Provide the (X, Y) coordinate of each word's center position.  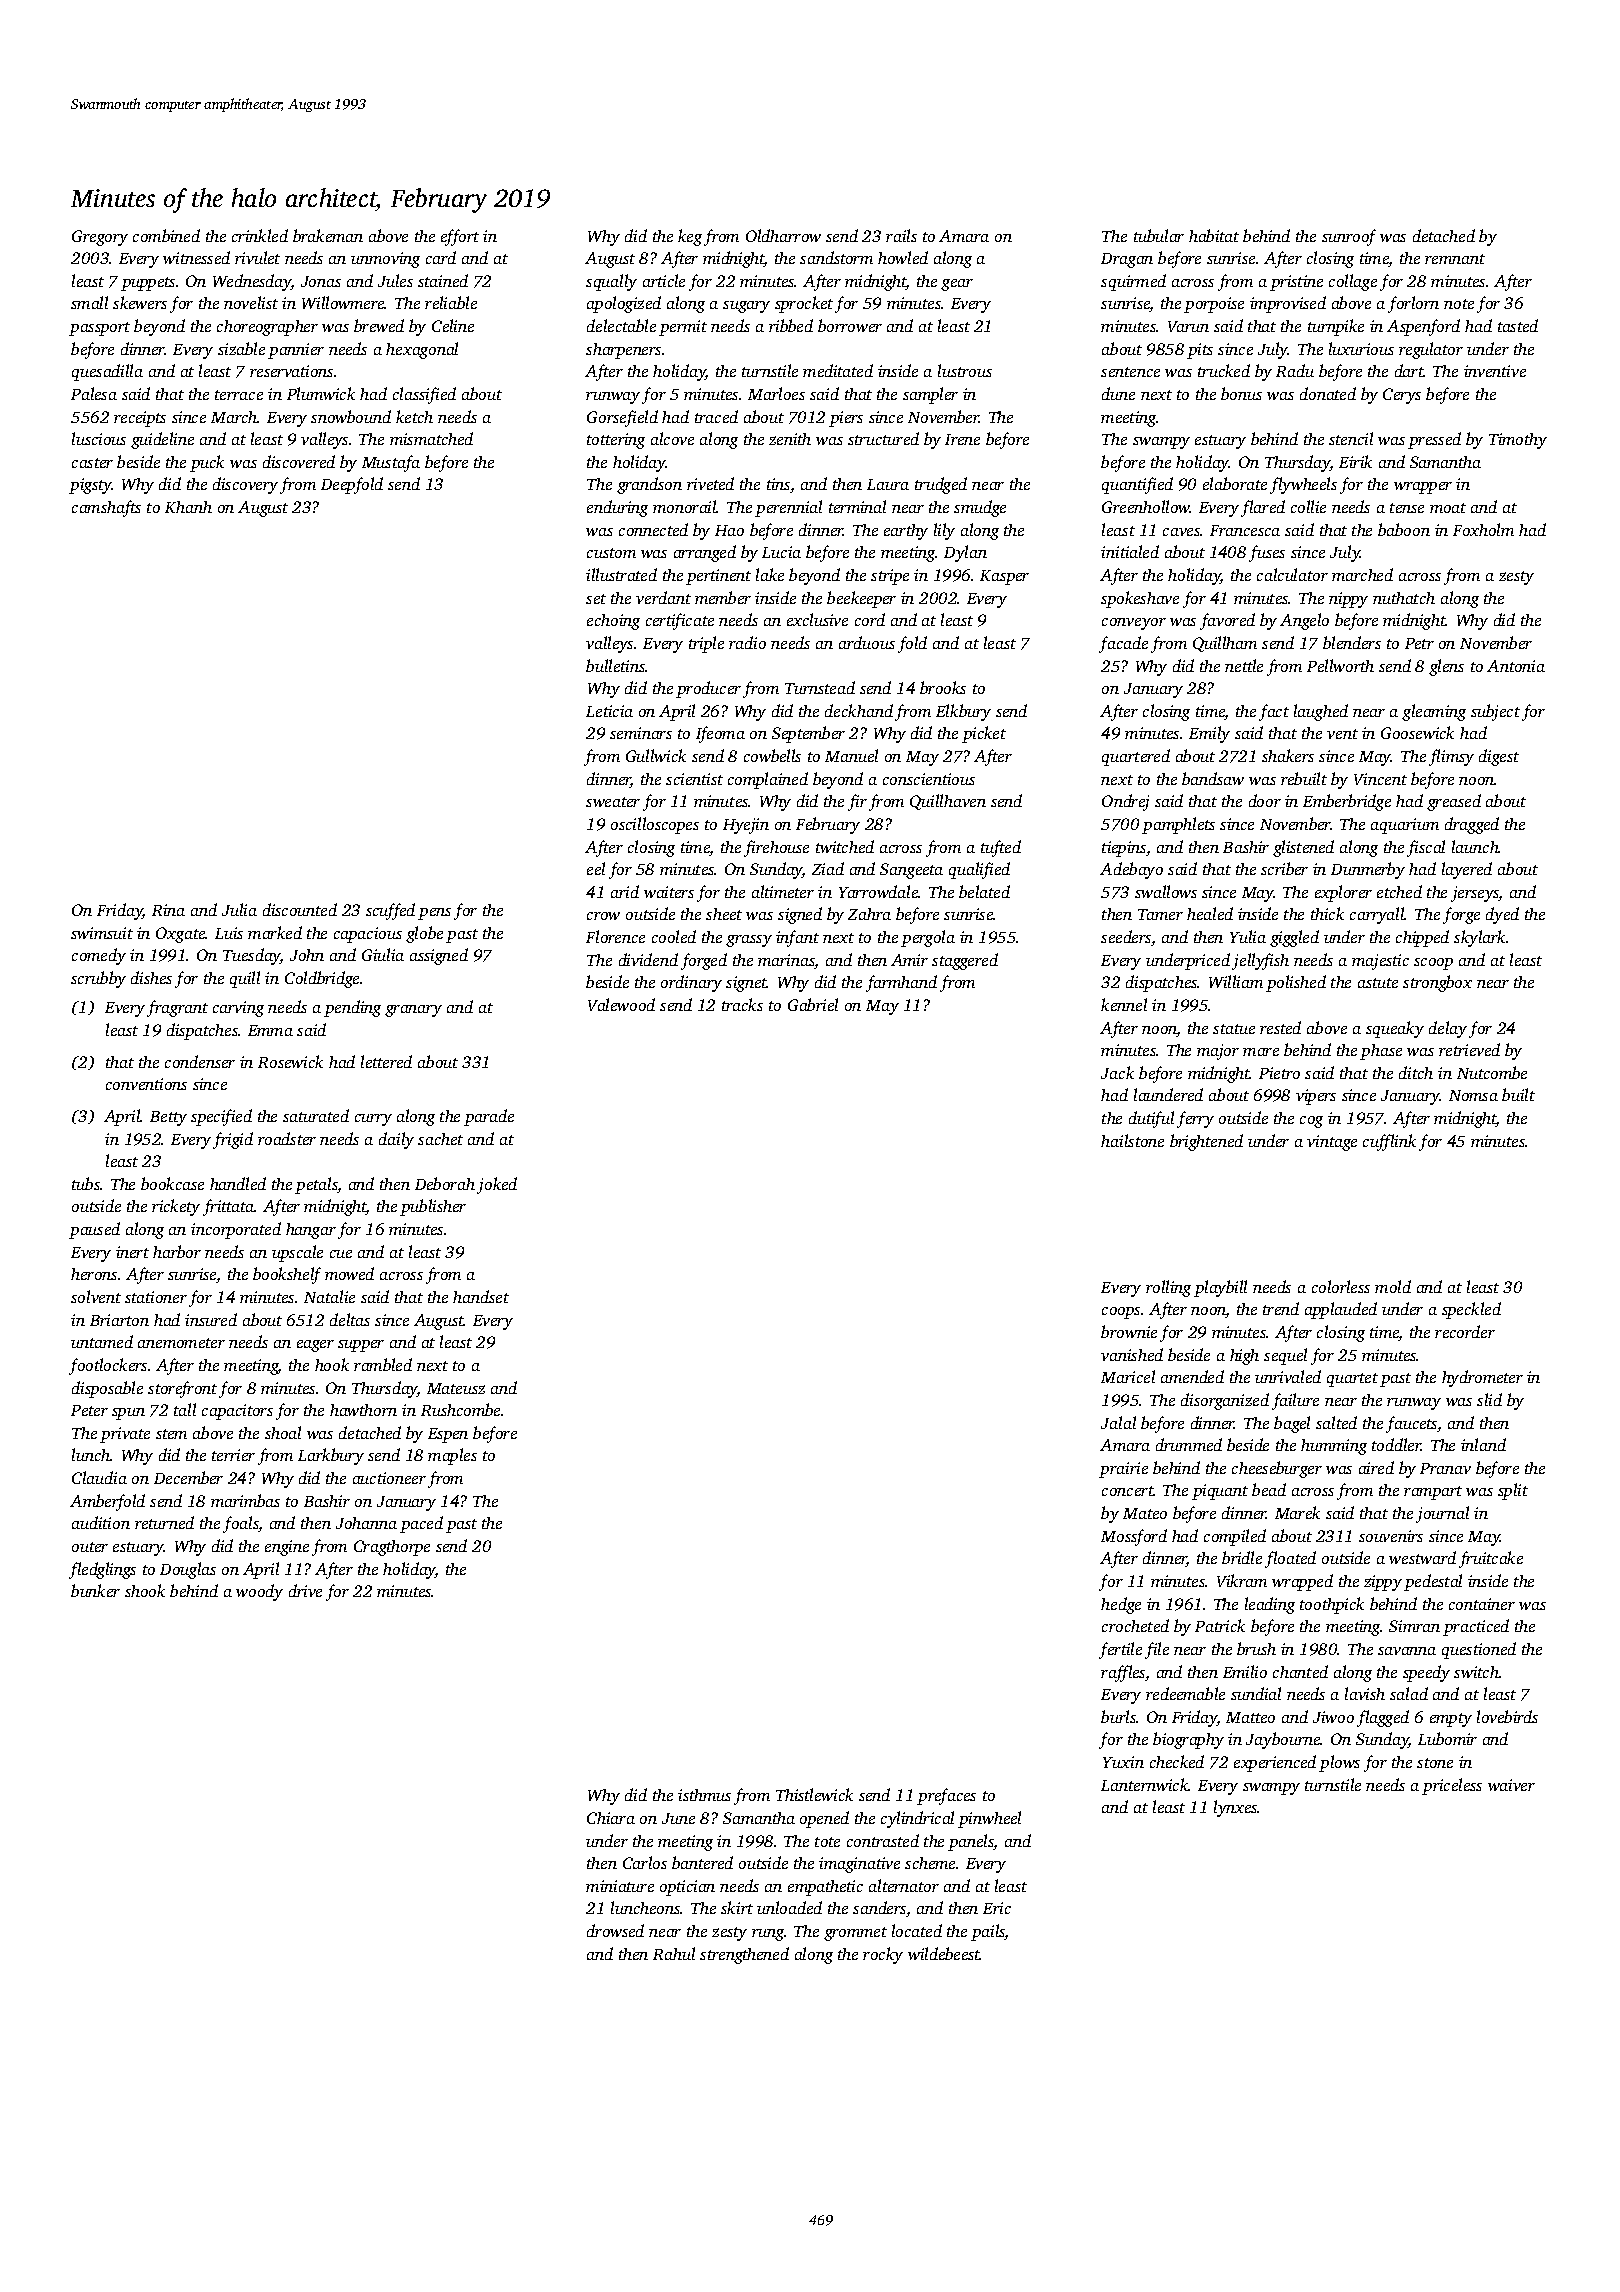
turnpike (1336, 327)
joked (497, 1185)
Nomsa (1473, 1095)
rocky (883, 1955)
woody (259, 1592)
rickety (176, 1207)
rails (901, 235)
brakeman (328, 235)
